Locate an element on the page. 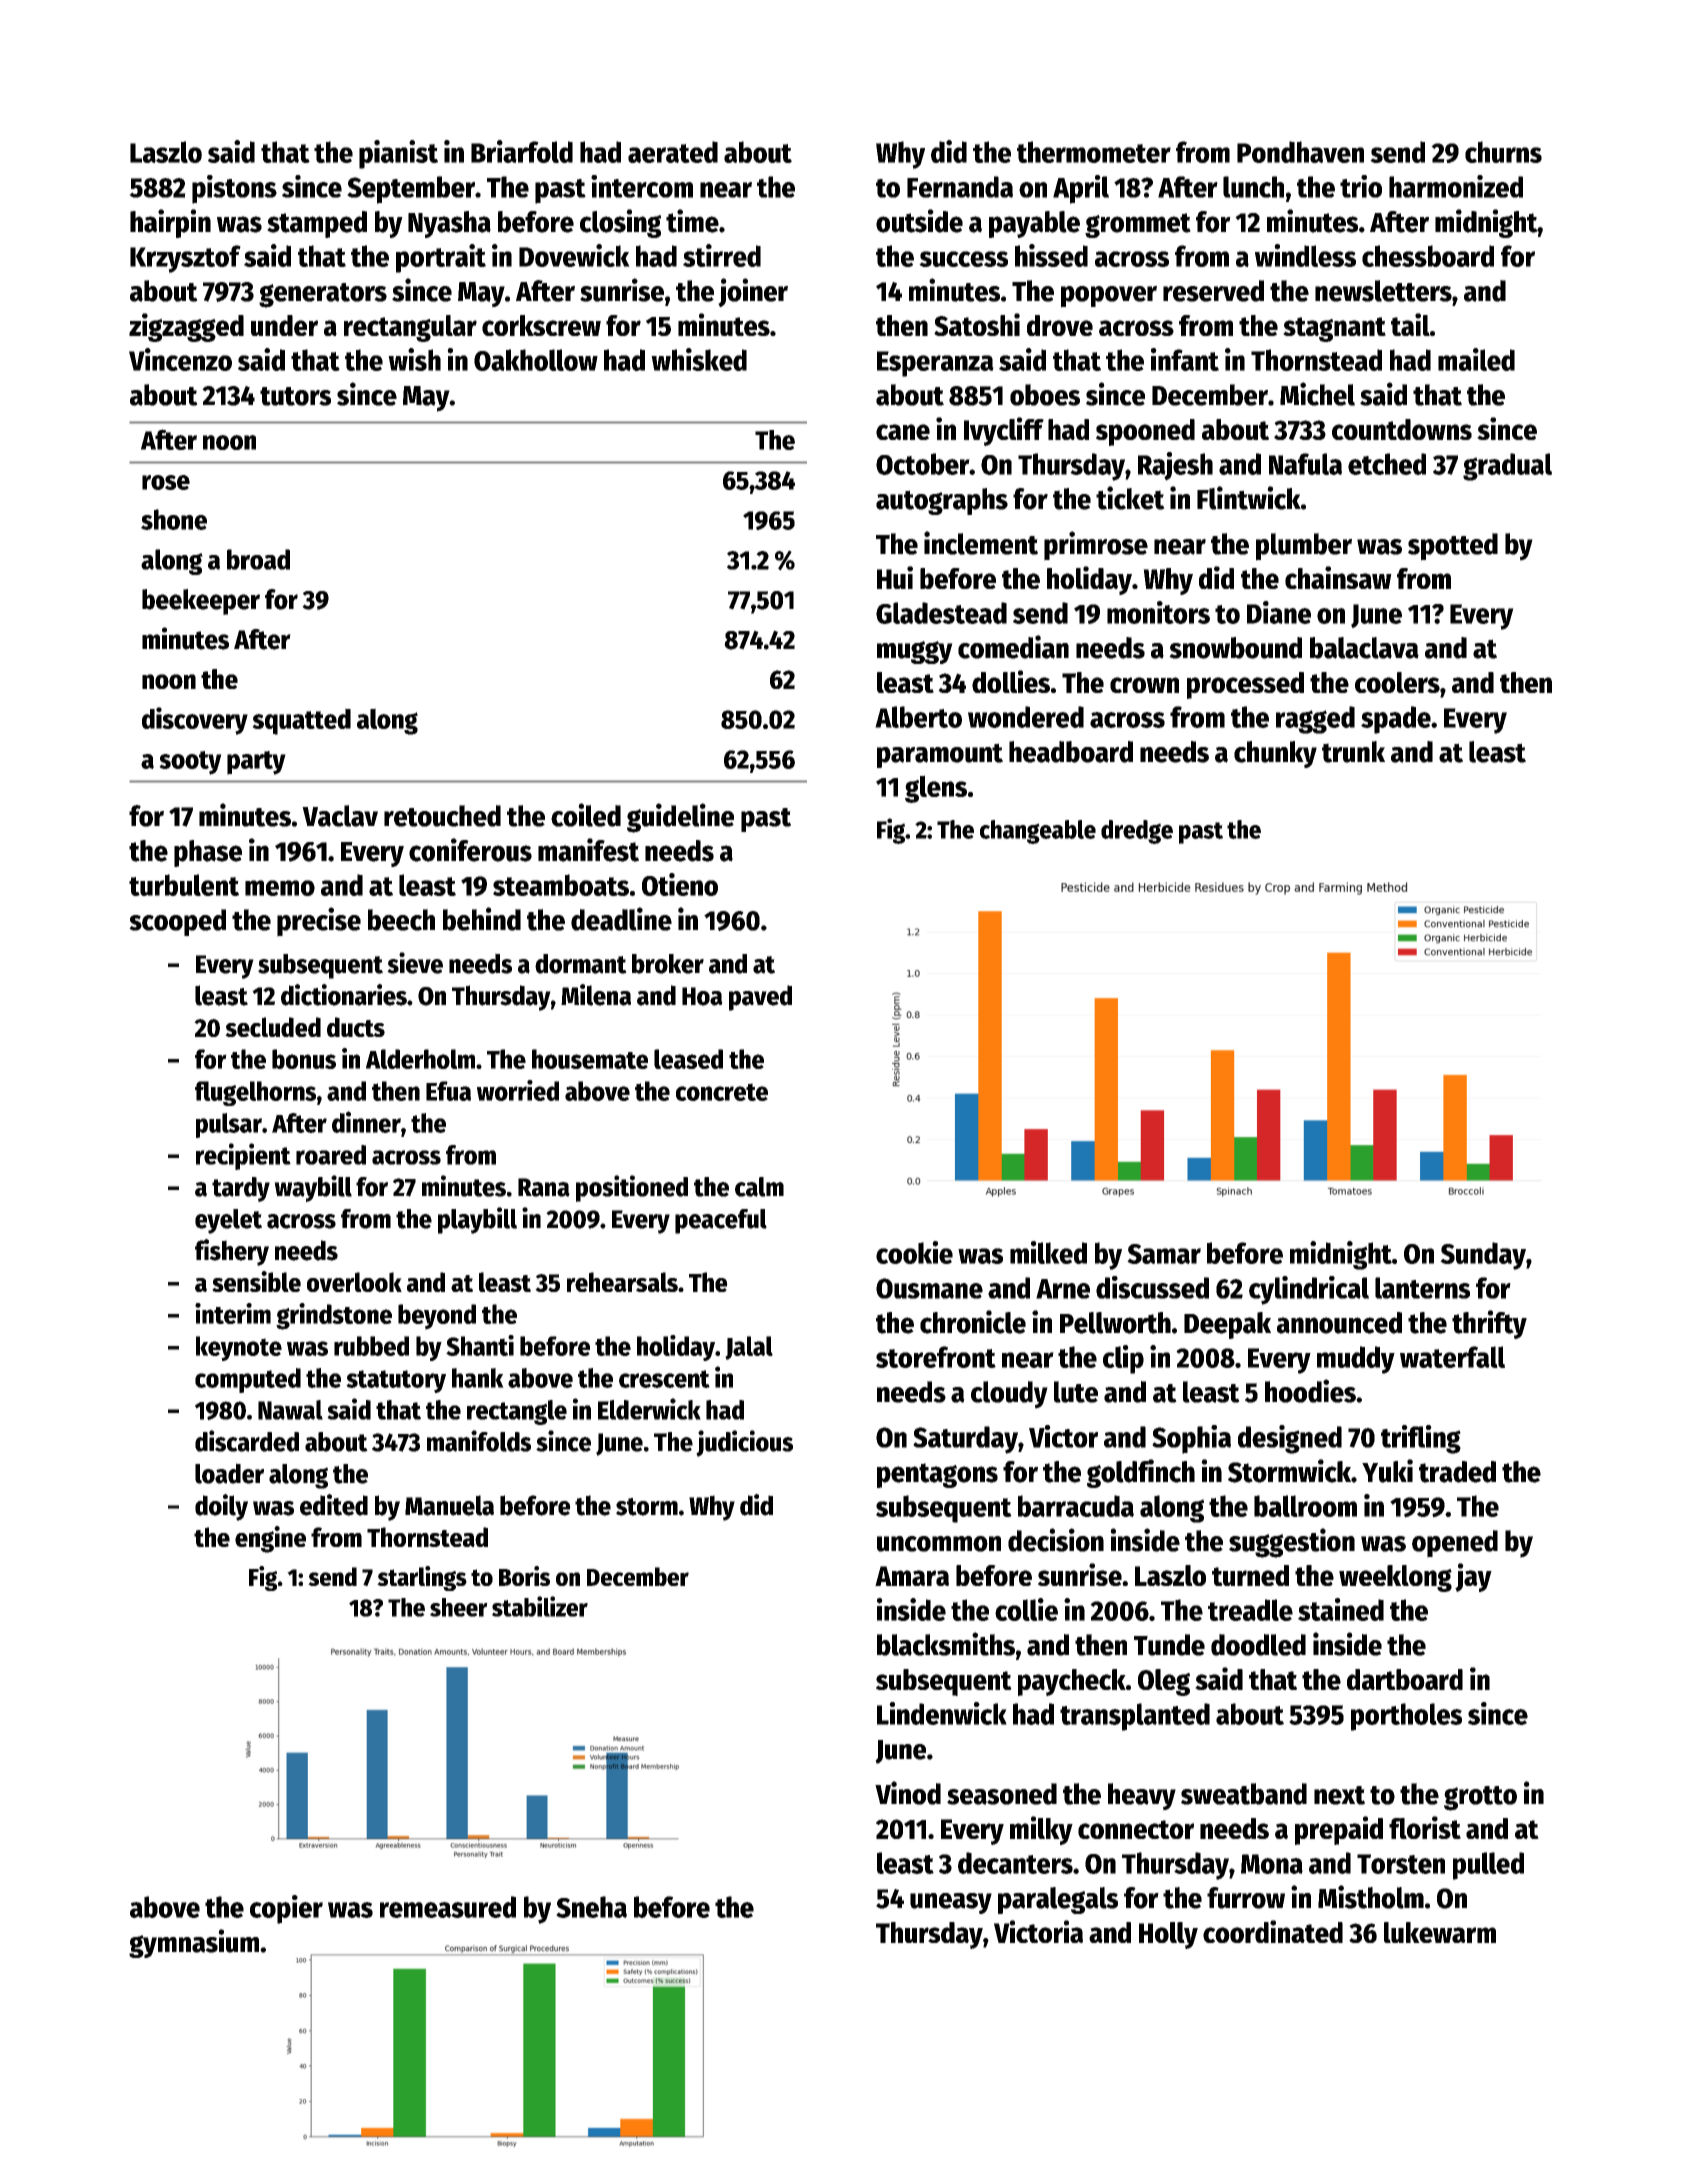 Image resolution: width=1683 pixels, height=2178 pixels. joiner is located at coordinates (753, 292).
